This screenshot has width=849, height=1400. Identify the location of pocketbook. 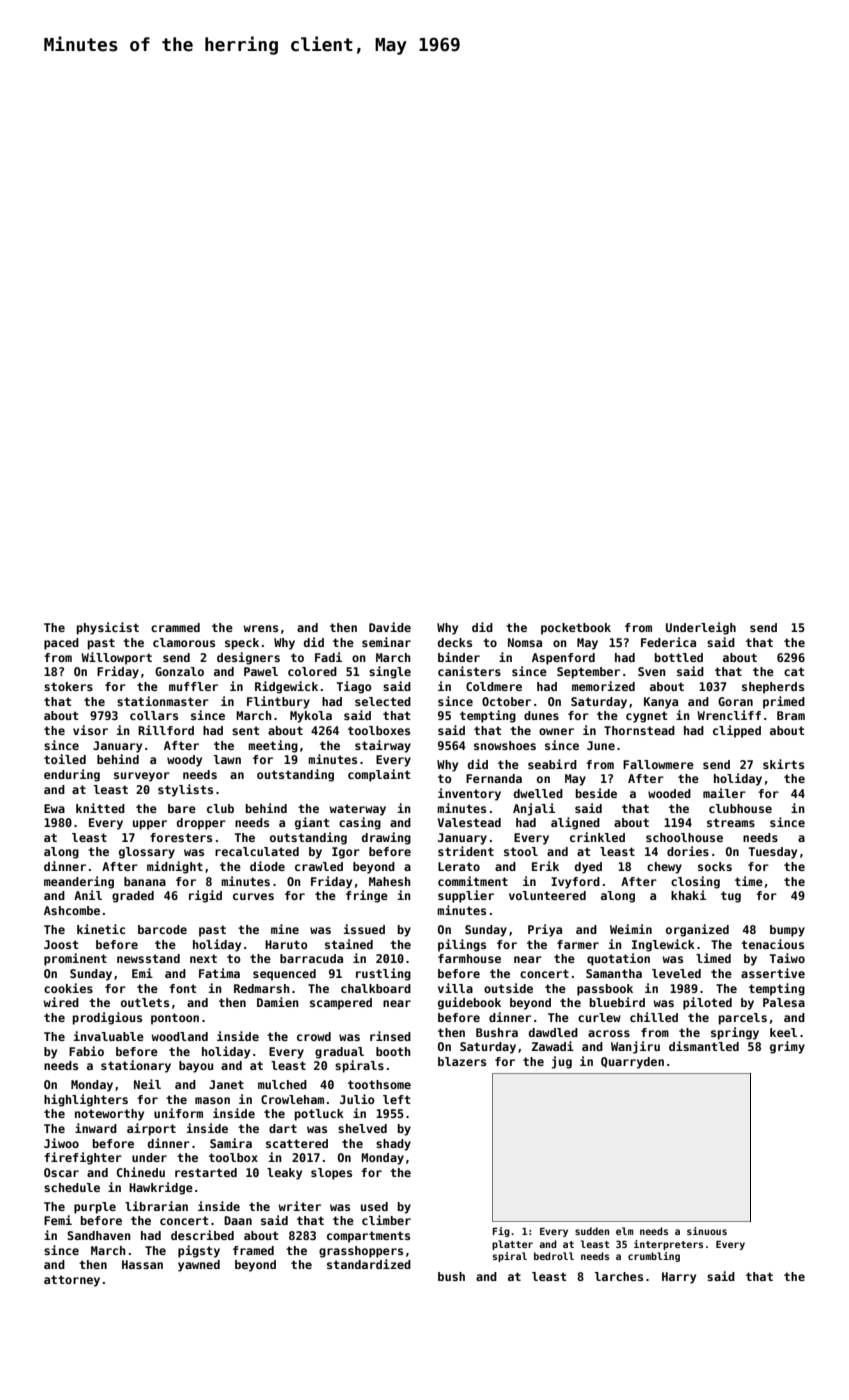
(576, 629).
